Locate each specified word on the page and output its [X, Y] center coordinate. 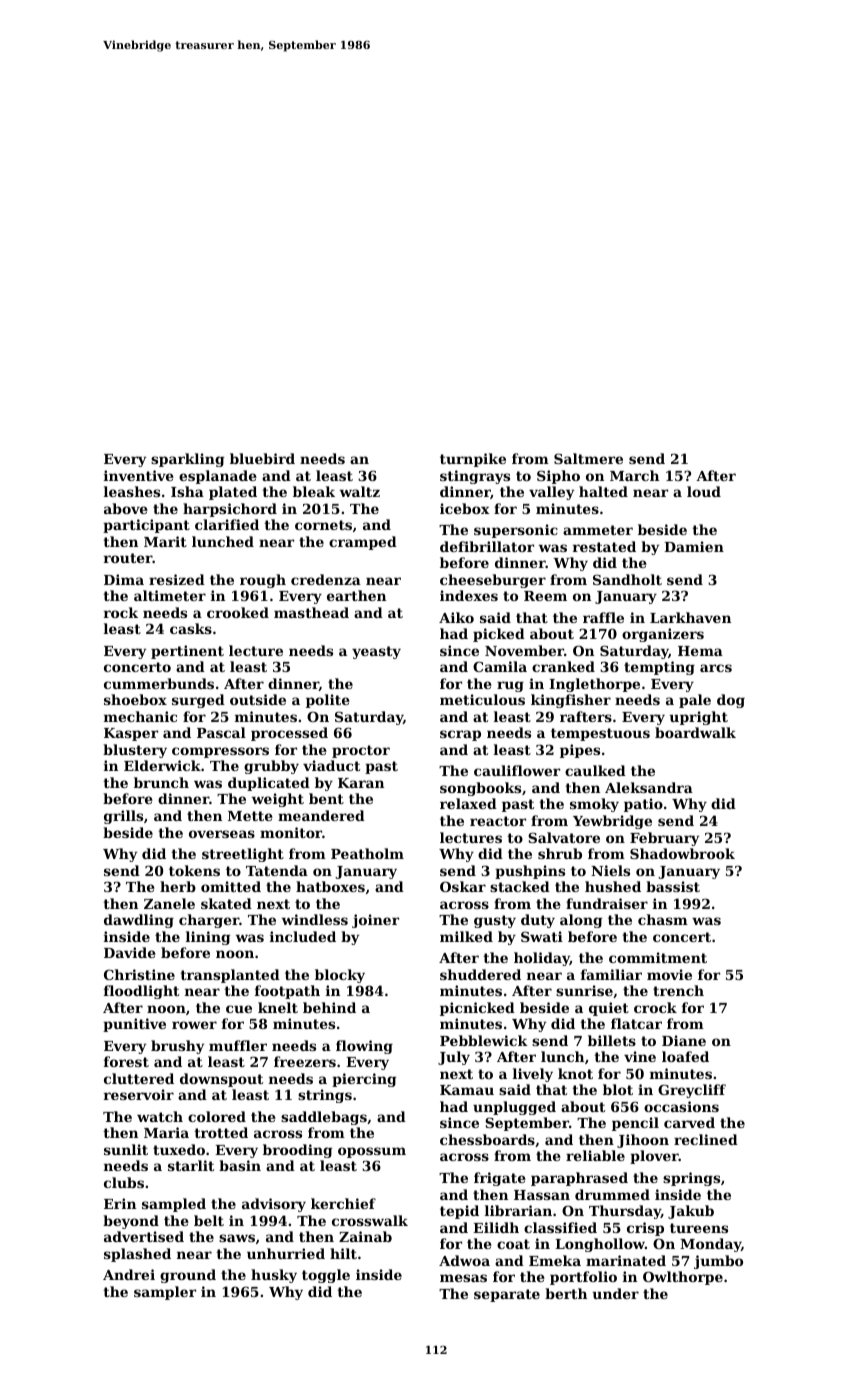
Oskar [463, 886]
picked [499, 635]
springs [691, 1179]
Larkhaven [690, 617]
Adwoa [464, 1260]
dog [731, 701]
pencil [635, 1124]
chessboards [487, 1139]
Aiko [456, 617]
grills [123, 817]
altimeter [170, 595]
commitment [658, 957]
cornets [323, 525]
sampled [174, 1205]
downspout [221, 1080]
